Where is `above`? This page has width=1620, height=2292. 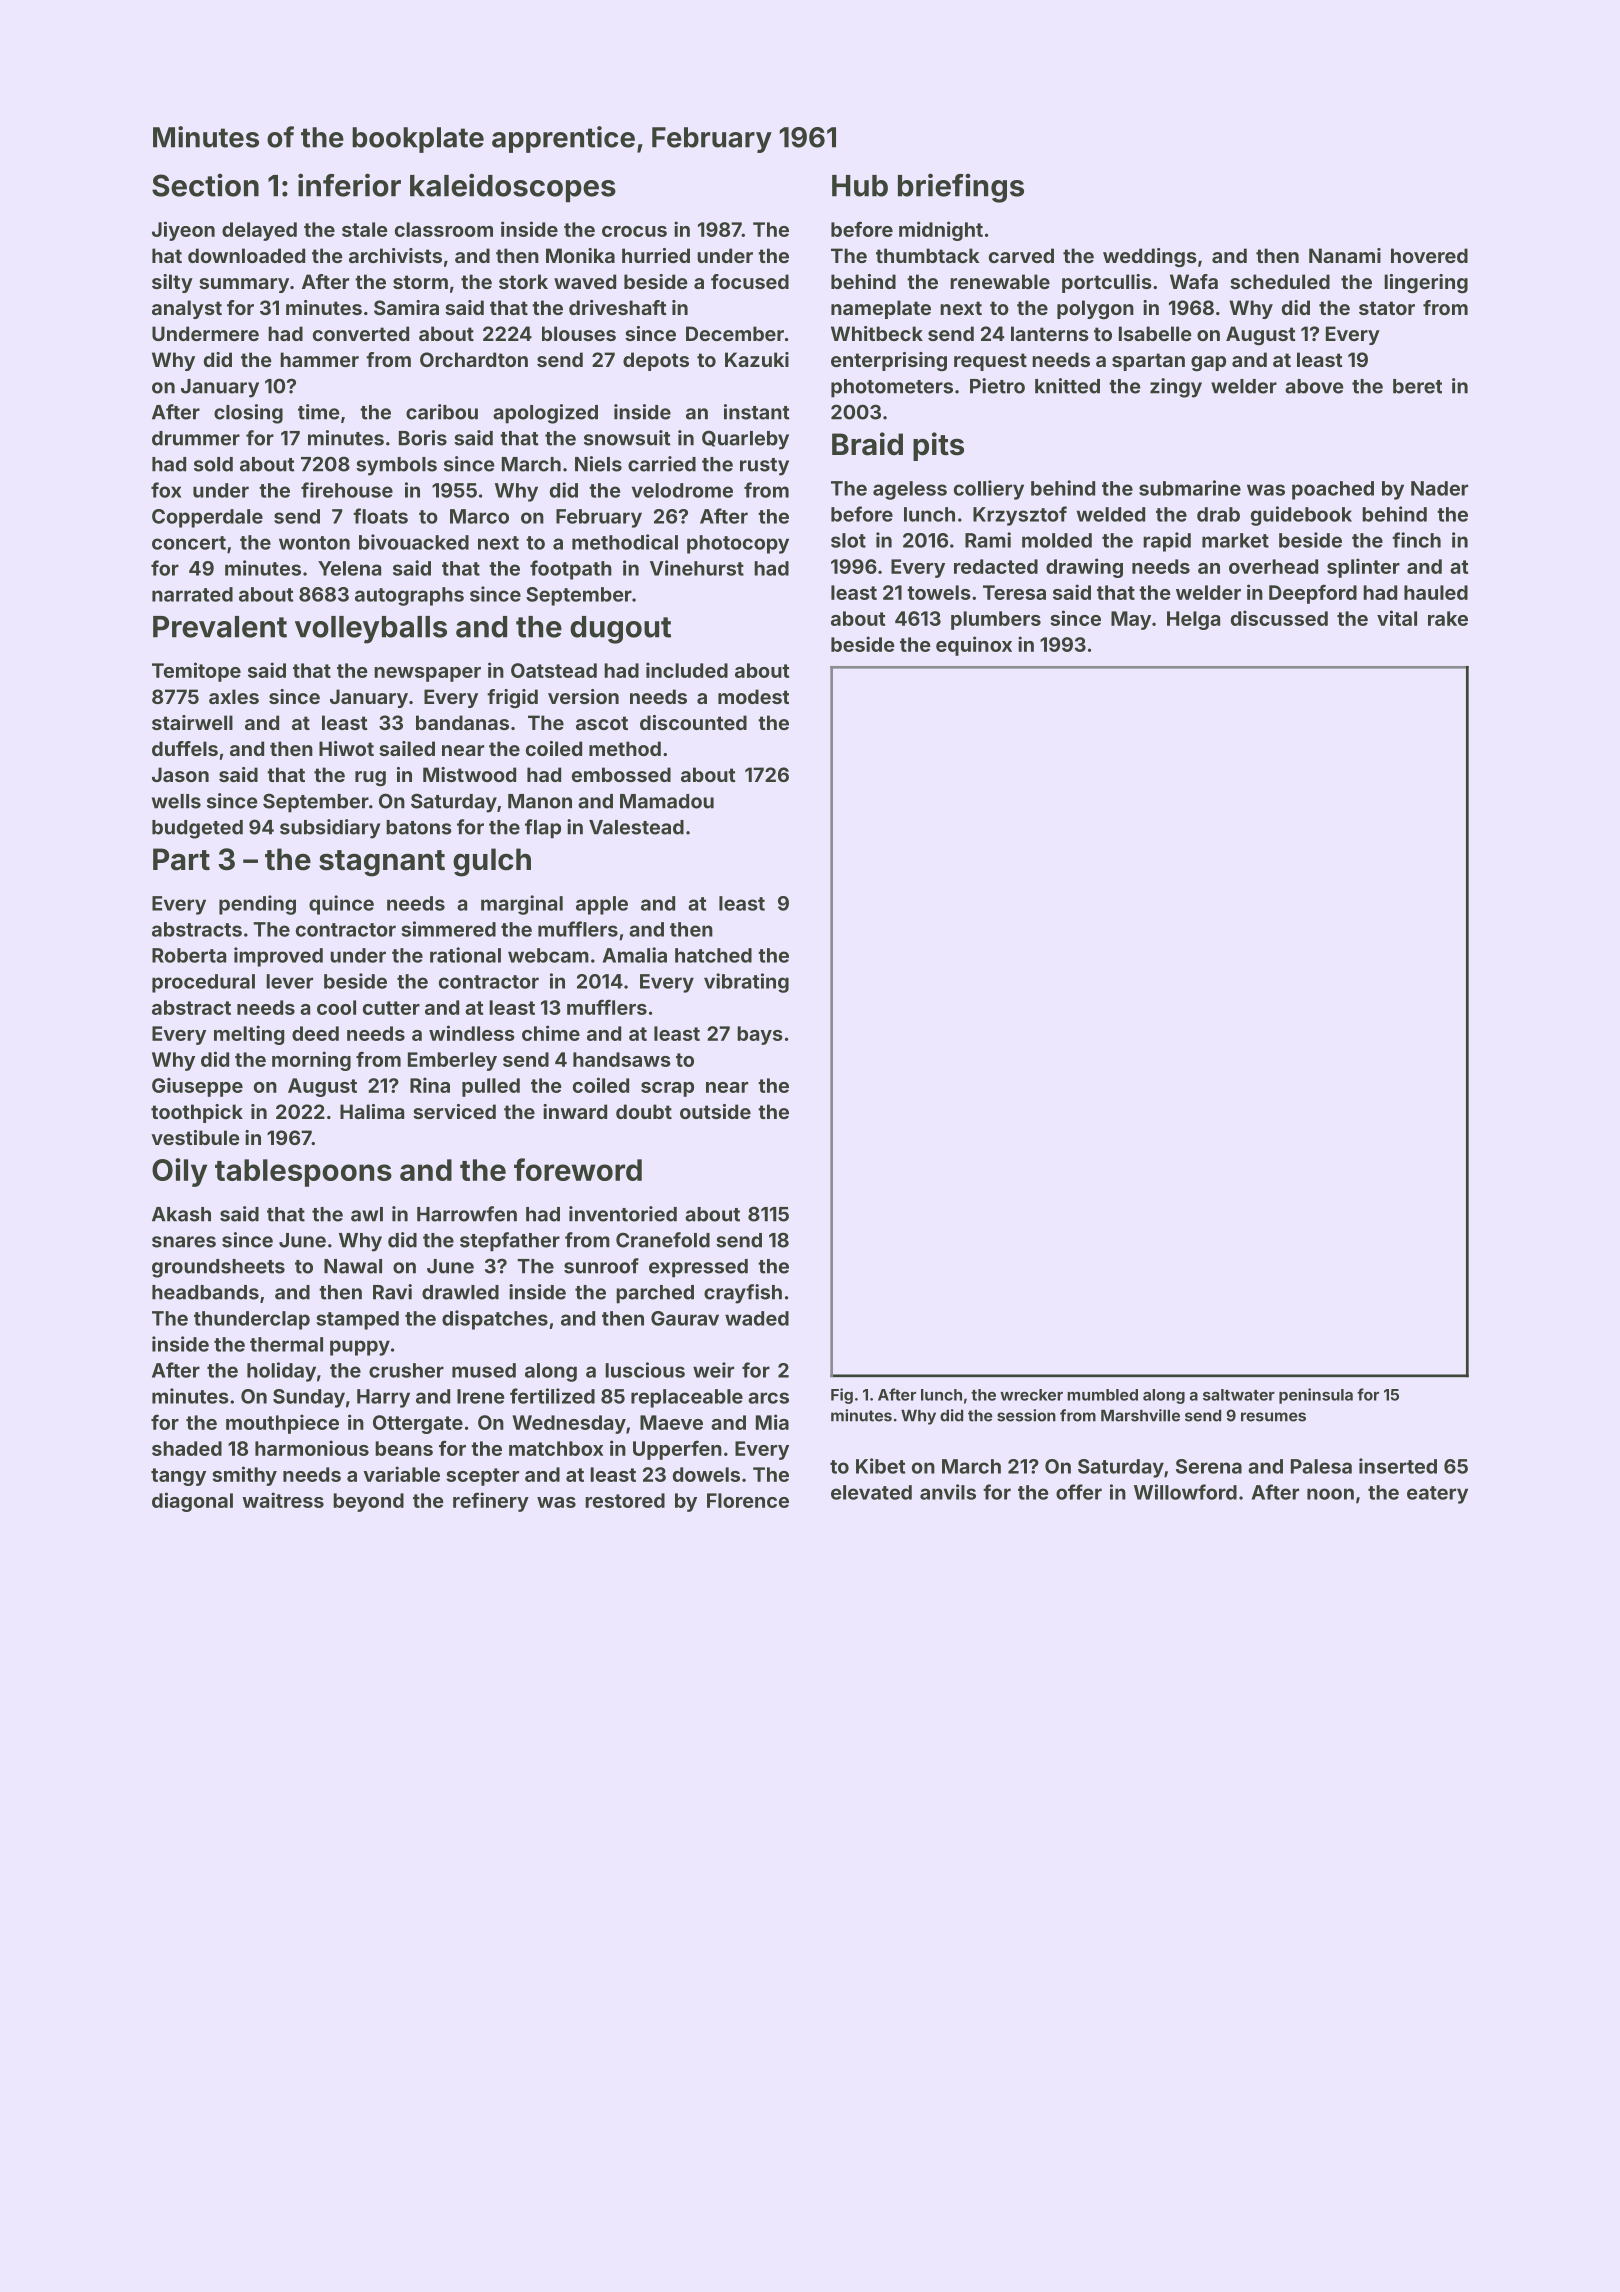
above is located at coordinates (1314, 386).
